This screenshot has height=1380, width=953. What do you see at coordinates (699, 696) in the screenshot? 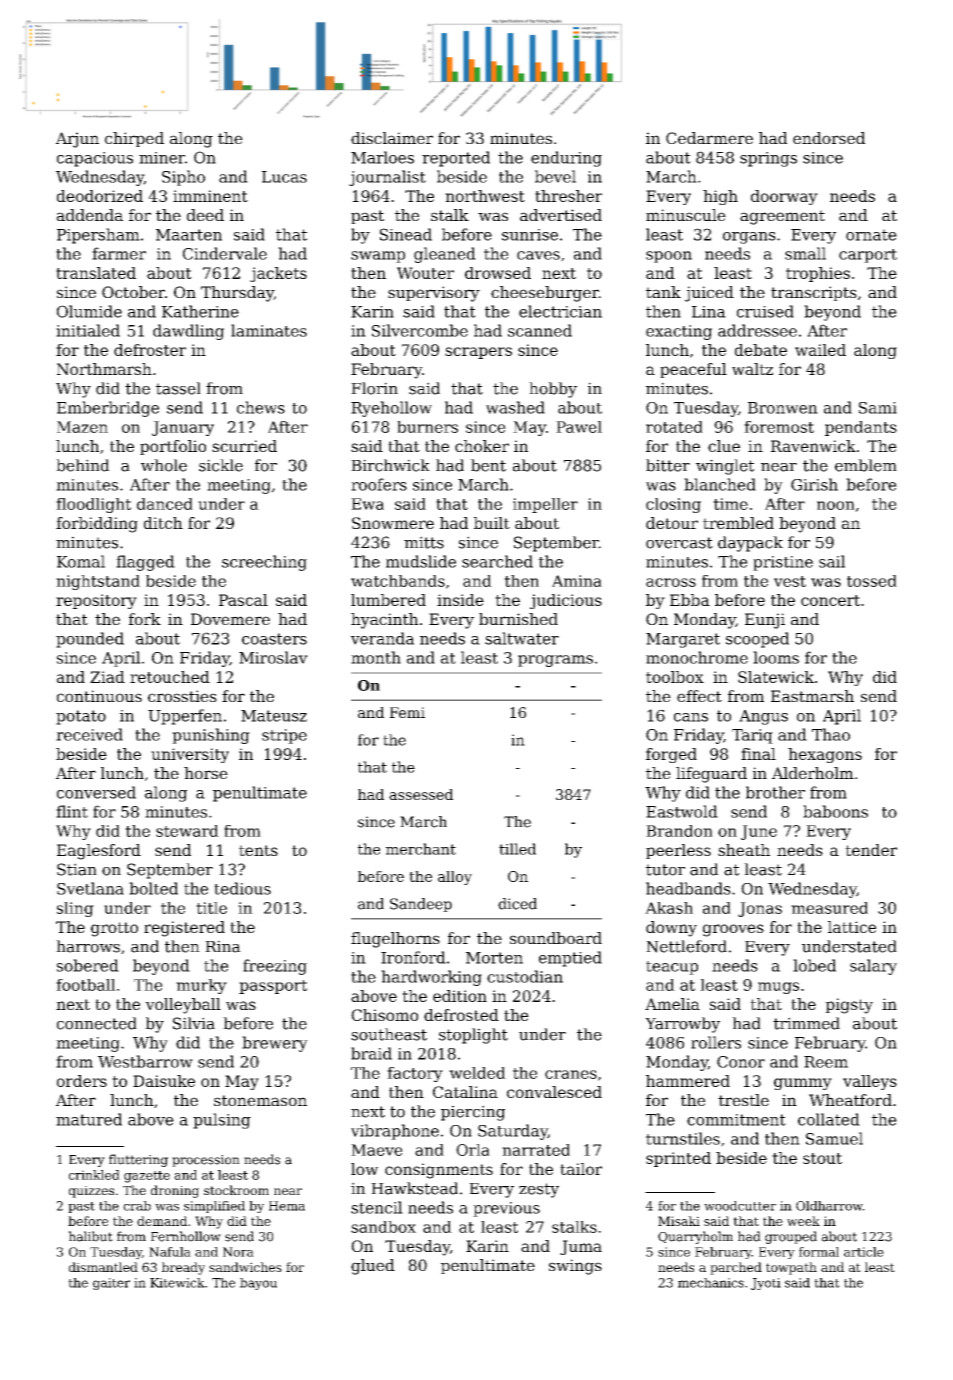
I see `effect` at bounding box center [699, 696].
